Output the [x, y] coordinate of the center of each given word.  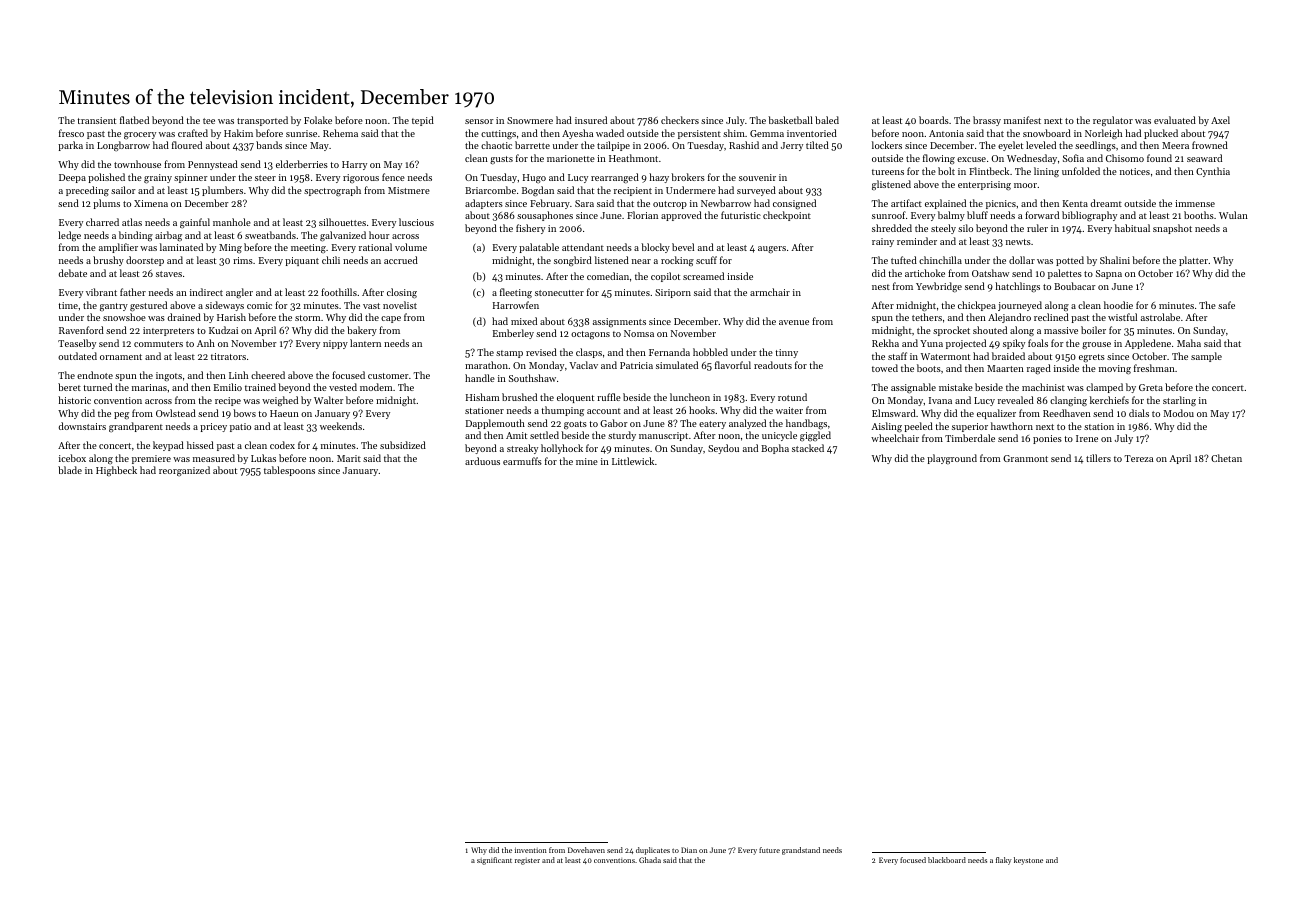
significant [494, 861]
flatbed [134, 120]
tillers [1098, 458]
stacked [808, 448]
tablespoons [289, 471]
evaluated [1175, 120]
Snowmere [530, 120]
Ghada [650, 860]
